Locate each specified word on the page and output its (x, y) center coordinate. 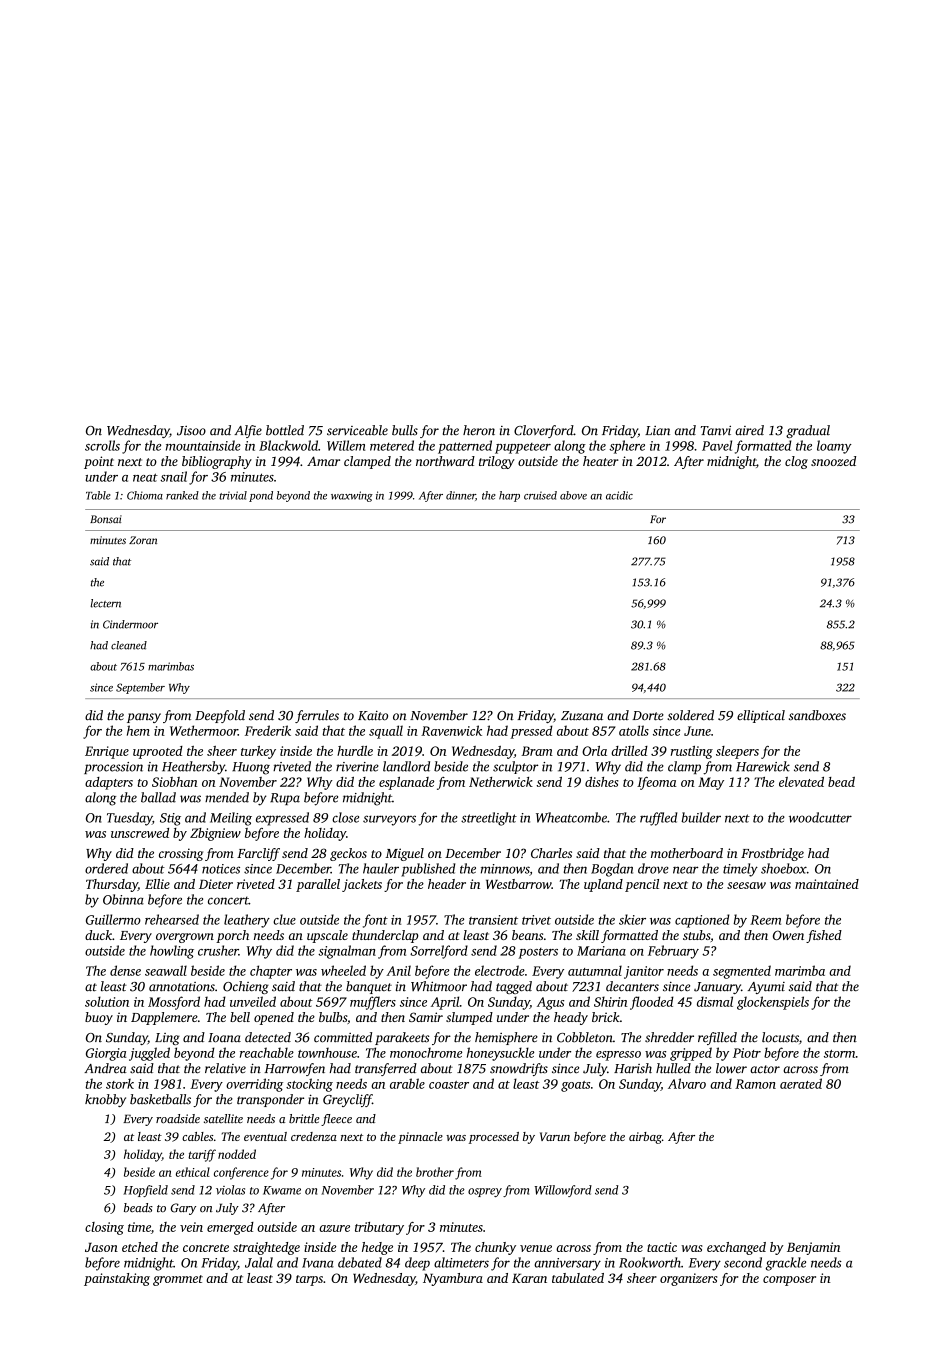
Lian (657, 431)
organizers (688, 1279)
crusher (218, 950)
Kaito (373, 715)
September (140, 688)
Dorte (648, 716)
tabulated (578, 1278)
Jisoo (191, 431)
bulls (405, 430)
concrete (206, 1248)
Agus (550, 1003)
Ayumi (766, 988)
